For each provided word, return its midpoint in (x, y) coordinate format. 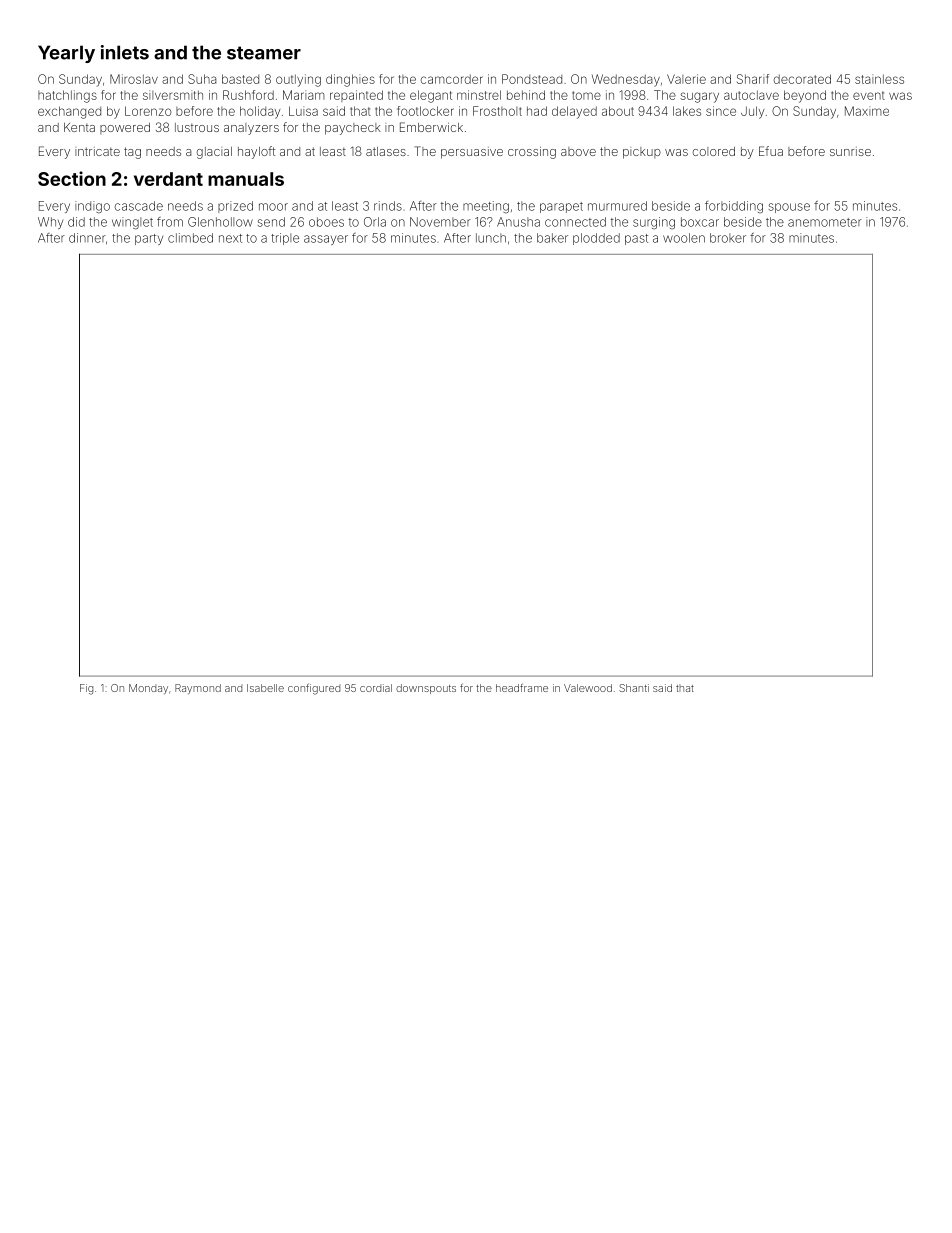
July (752, 112)
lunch (491, 238)
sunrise (850, 151)
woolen (684, 238)
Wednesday (626, 80)
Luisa (303, 111)
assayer (326, 240)
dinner (87, 238)
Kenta (79, 127)
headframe (522, 687)
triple (285, 239)
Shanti (634, 688)
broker (728, 238)
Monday (148, 689)
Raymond (198, 689)
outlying (298, 80)
